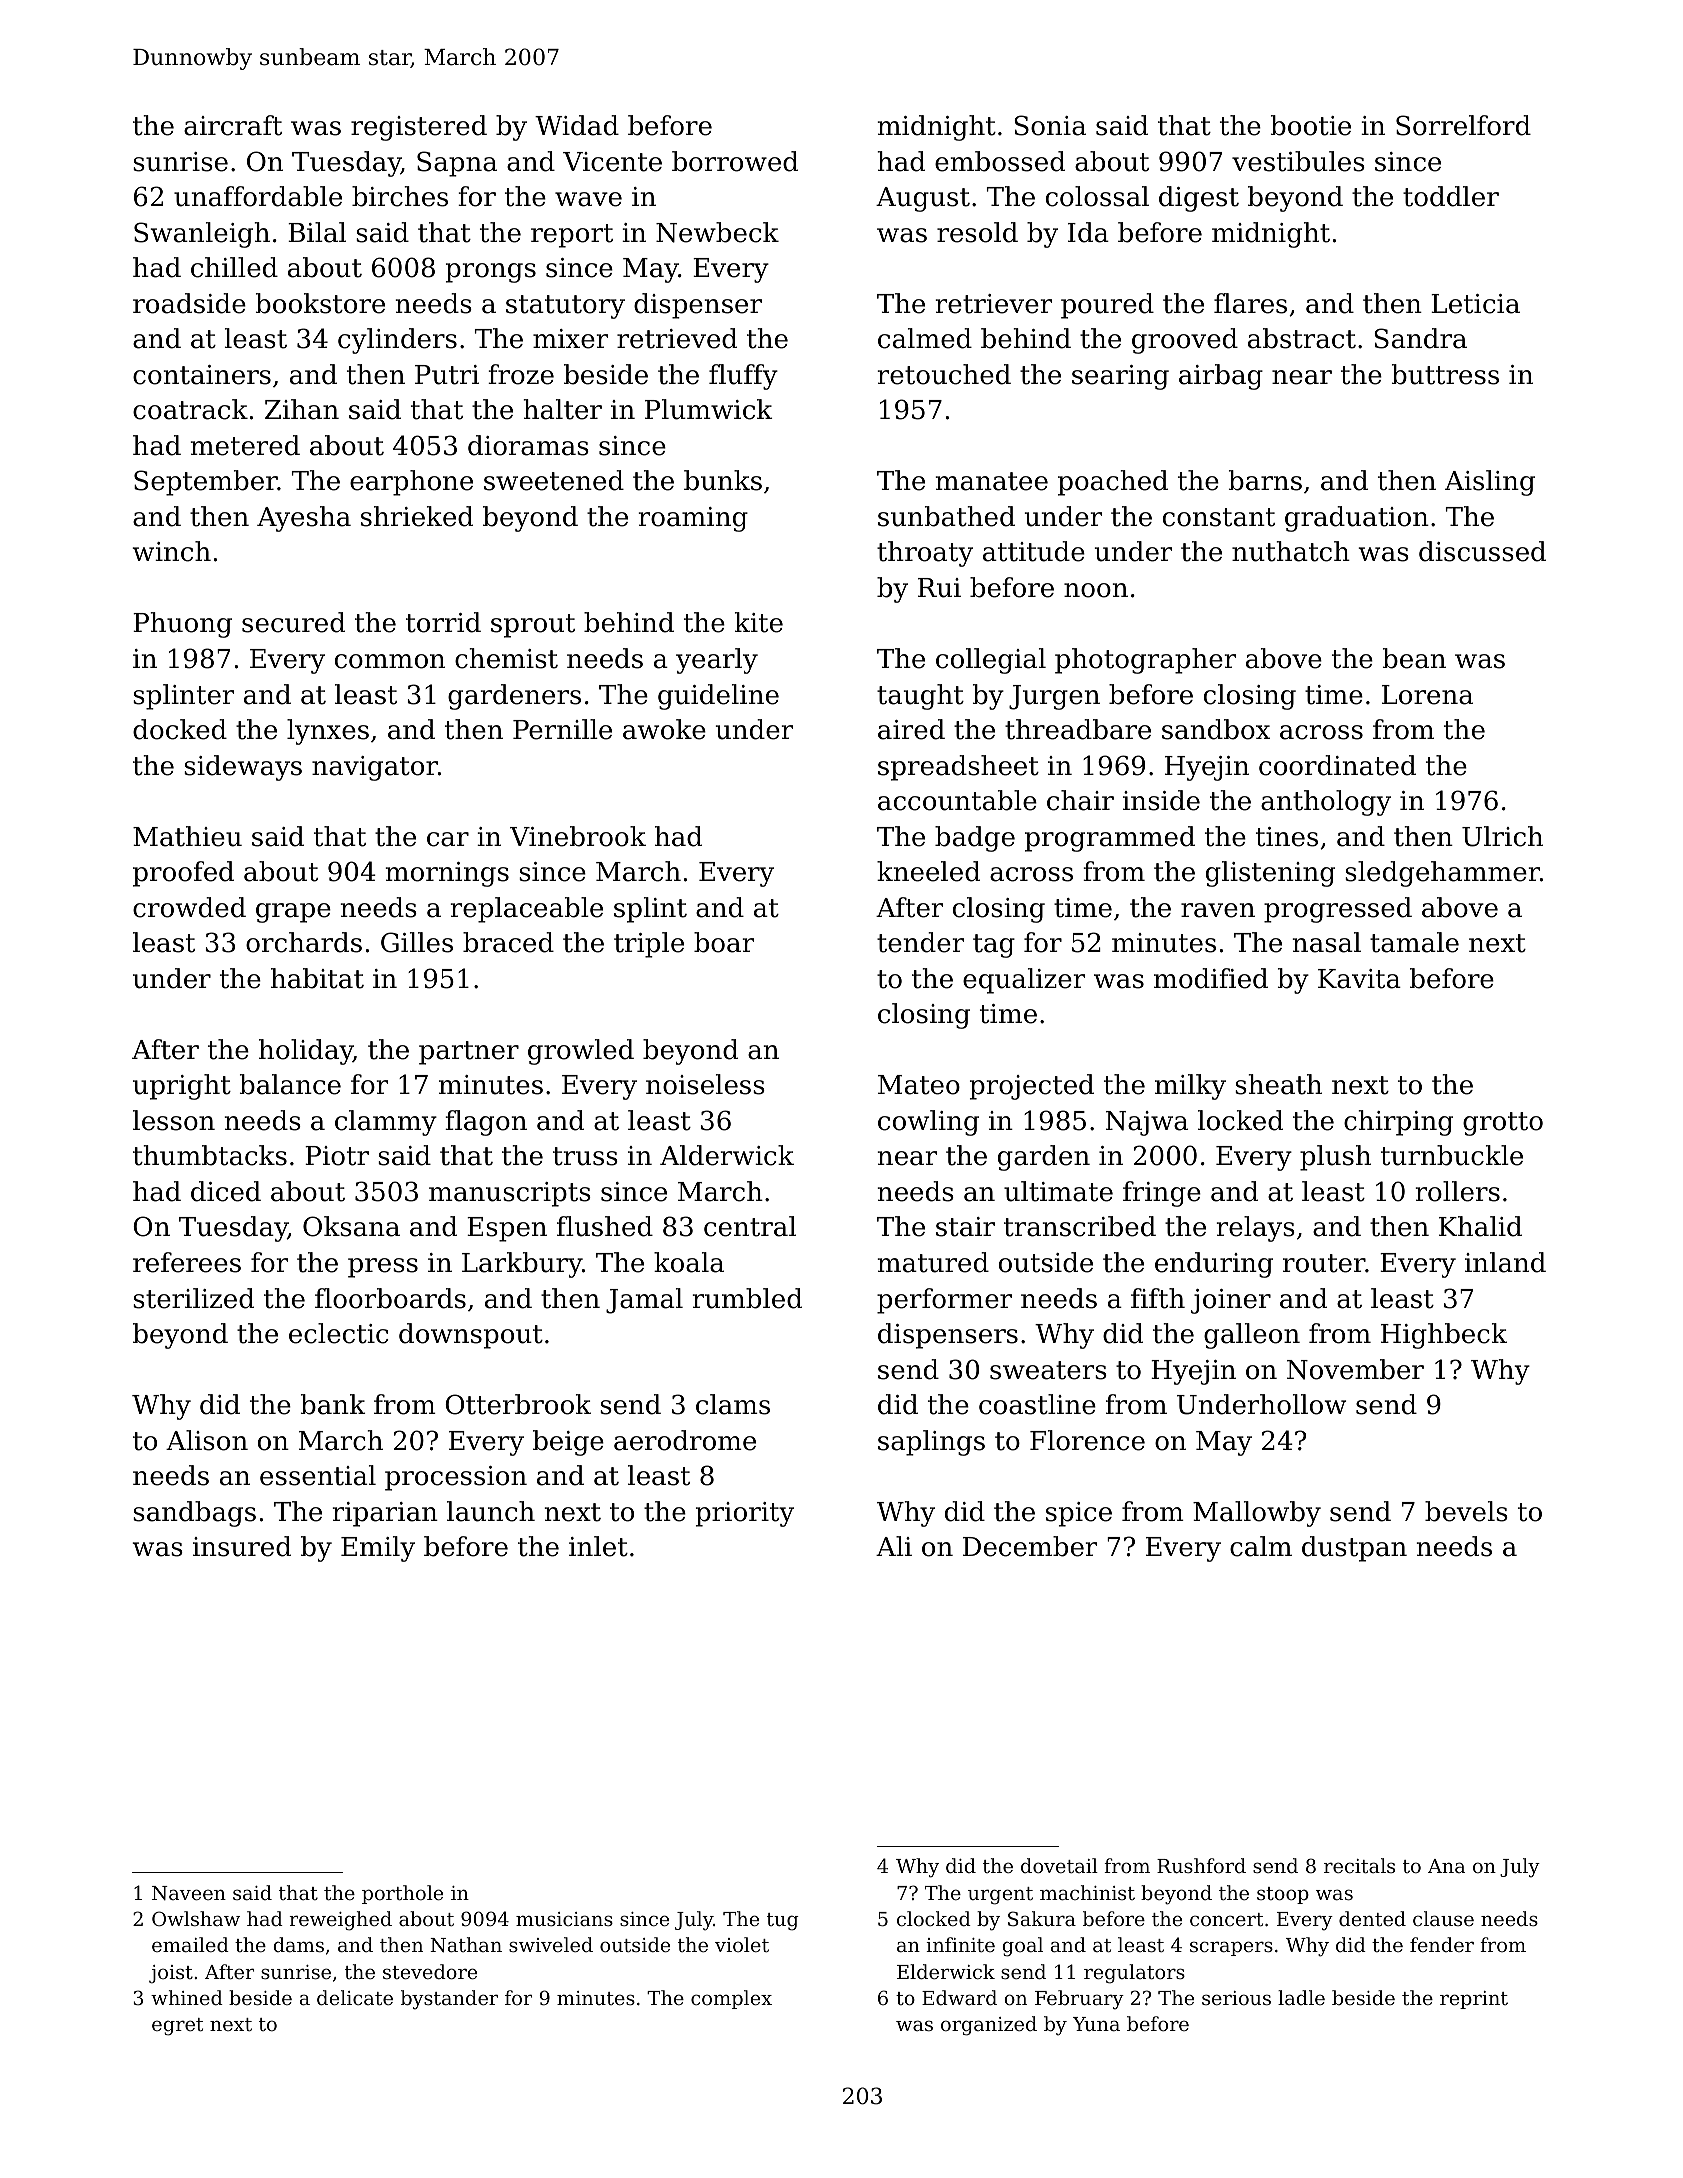 The image size is (1683, 2178). What do you see at coordinates (340, 1921) in the screenshot?
I see `reweighed` at bounding box center [340, 1921].
